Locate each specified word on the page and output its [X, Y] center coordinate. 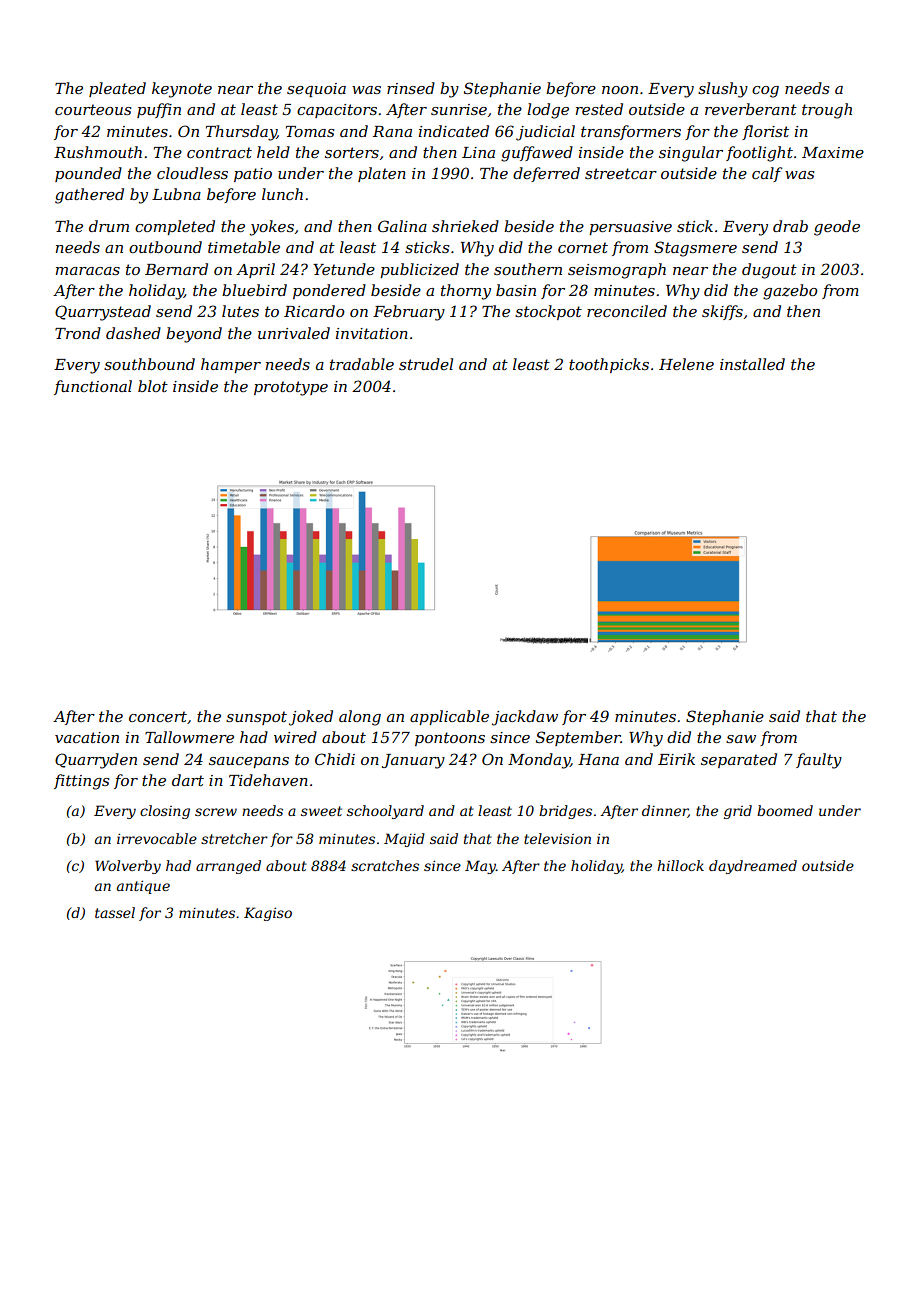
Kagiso [268, 914]
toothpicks [609, 365]
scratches [385, 865]
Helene [686, 364]
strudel [426, 364]
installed [752, 364]
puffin [159, 110]
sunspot [256, 718]
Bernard [176, 269]
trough [827, 111]
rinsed [411, 88]
